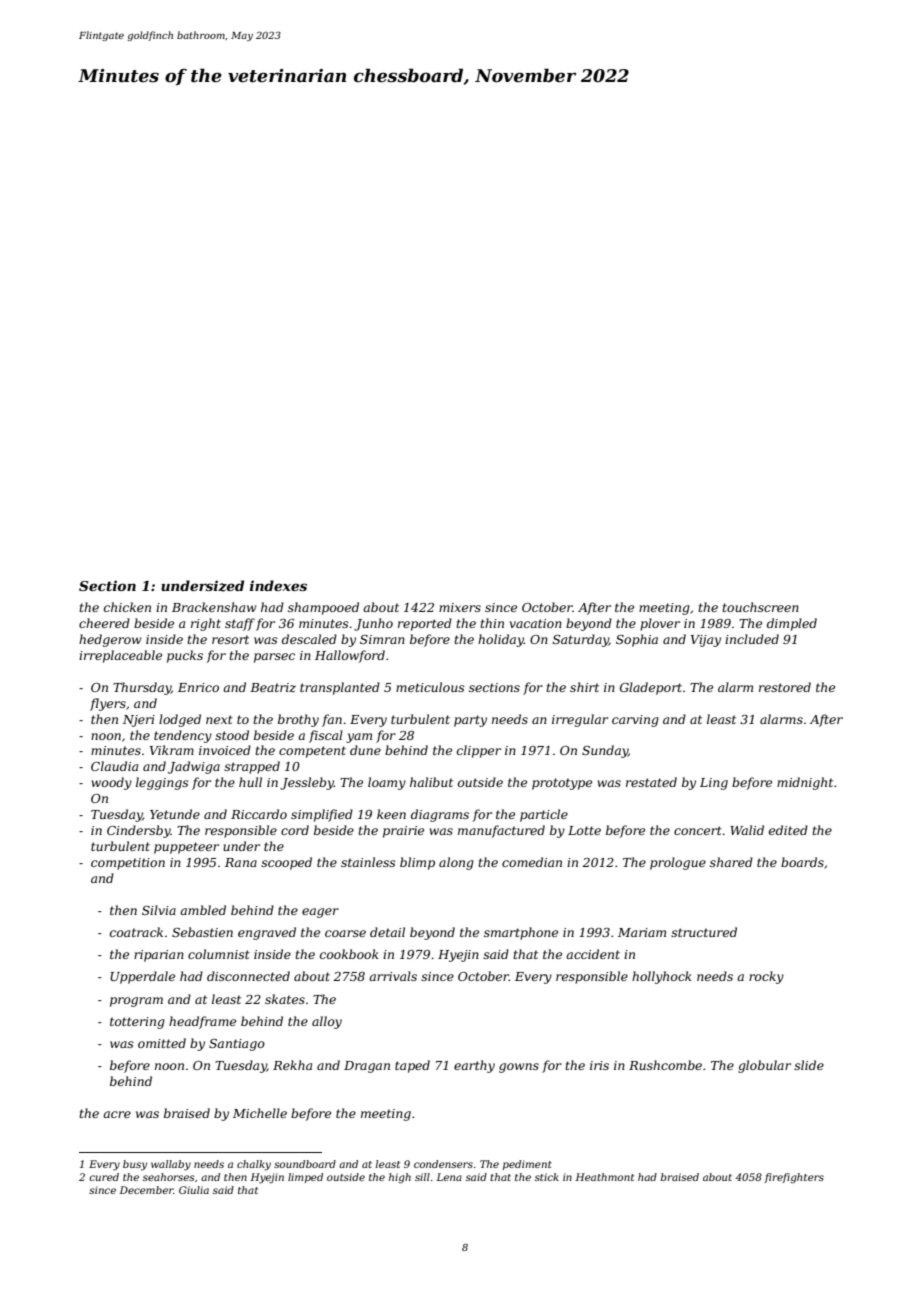  Describe the element at coordinates (536, 623) in the document. I see `vacation` at that location.
